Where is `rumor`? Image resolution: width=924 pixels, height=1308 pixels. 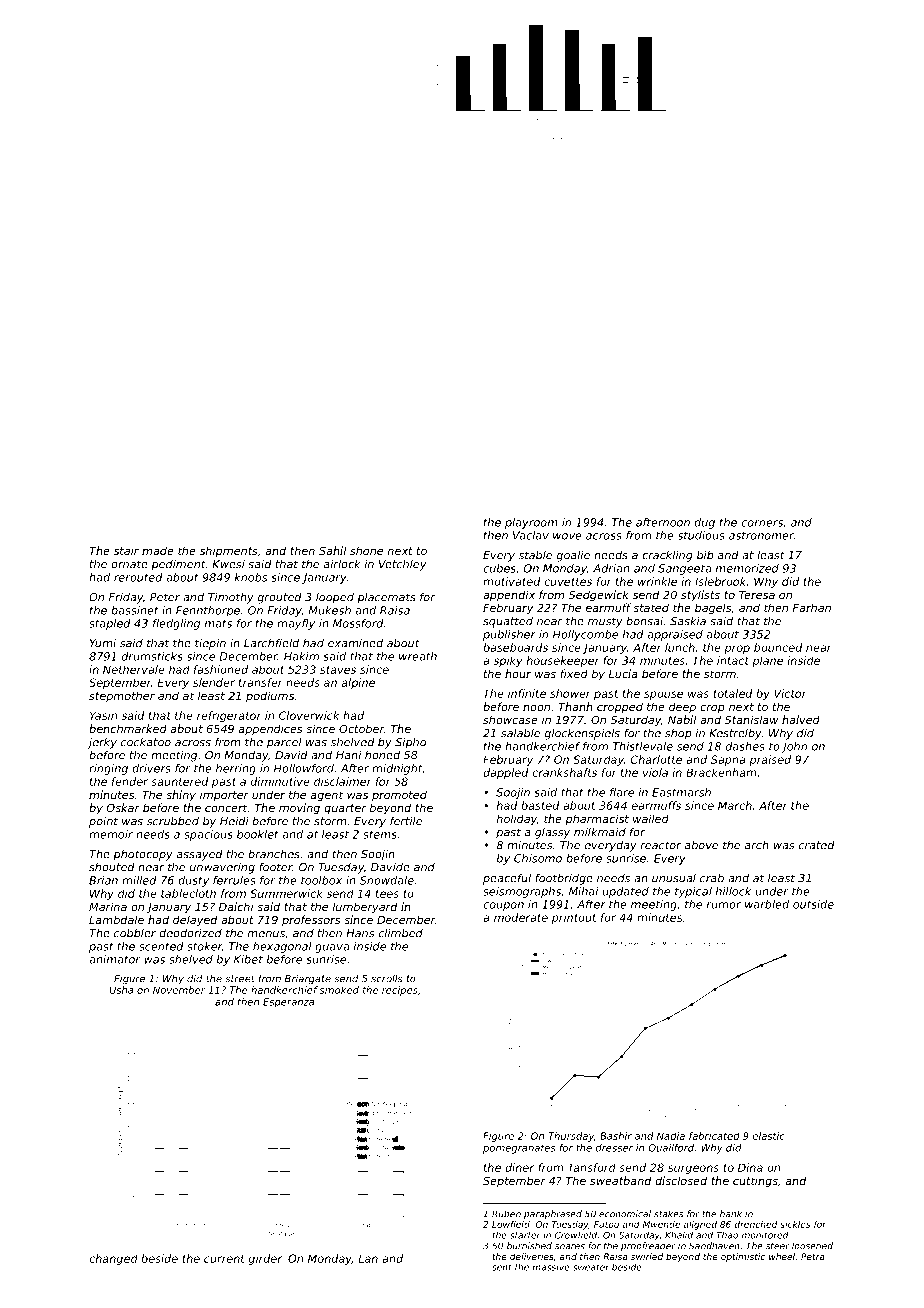 rumor is located at coordinates (724, 905).
